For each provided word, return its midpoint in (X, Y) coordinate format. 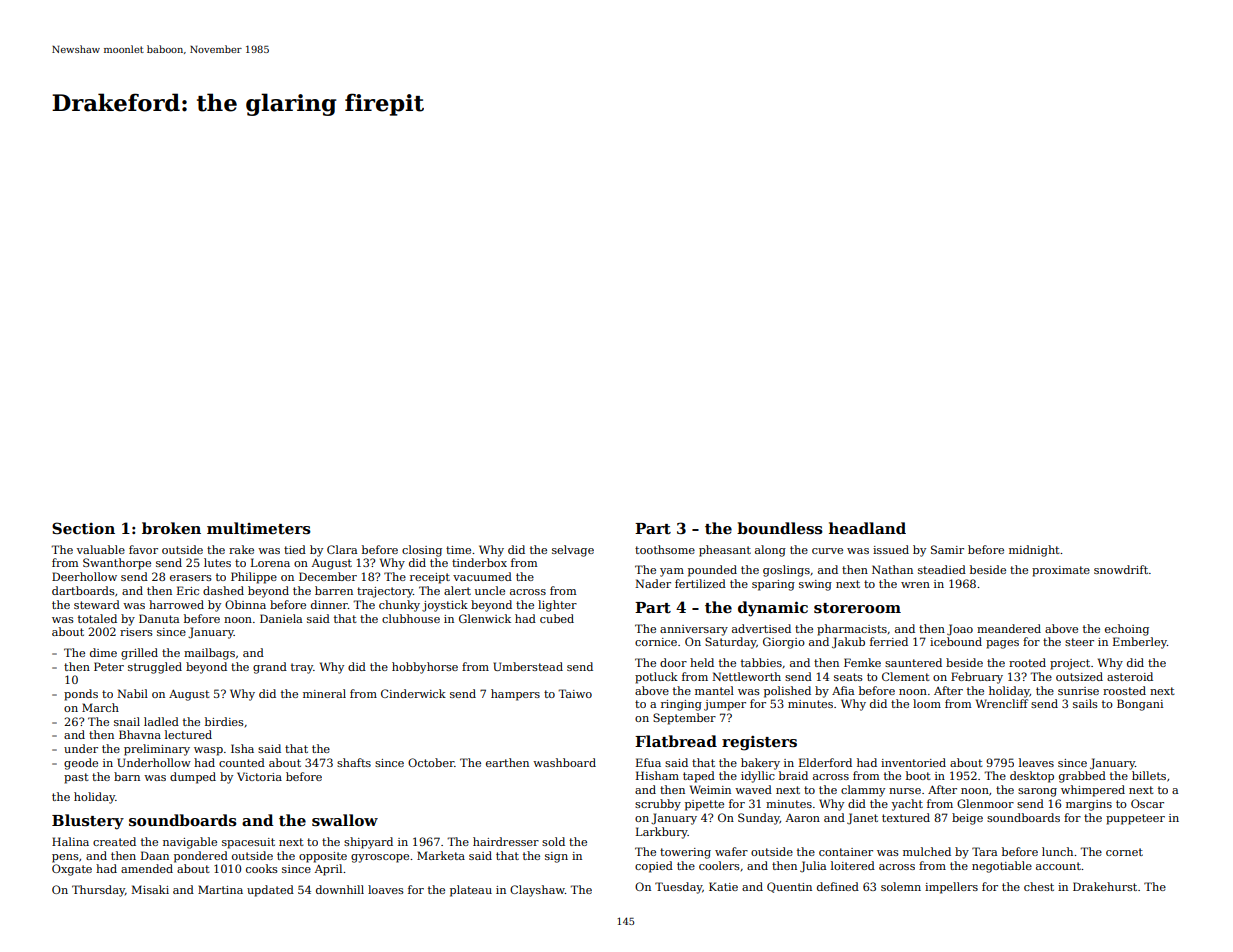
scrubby (658, 805)
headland (867, 528)
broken (171, 528)
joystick (445, 606)
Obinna (245, 604)
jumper (725, 705)
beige (967, 819)
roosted (1124, 690)
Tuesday (678, 888)
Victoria (259, 776)
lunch (1057, 851)
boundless (780, 528)
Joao (960, 630)
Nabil (132, 693)
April (328, 870)
